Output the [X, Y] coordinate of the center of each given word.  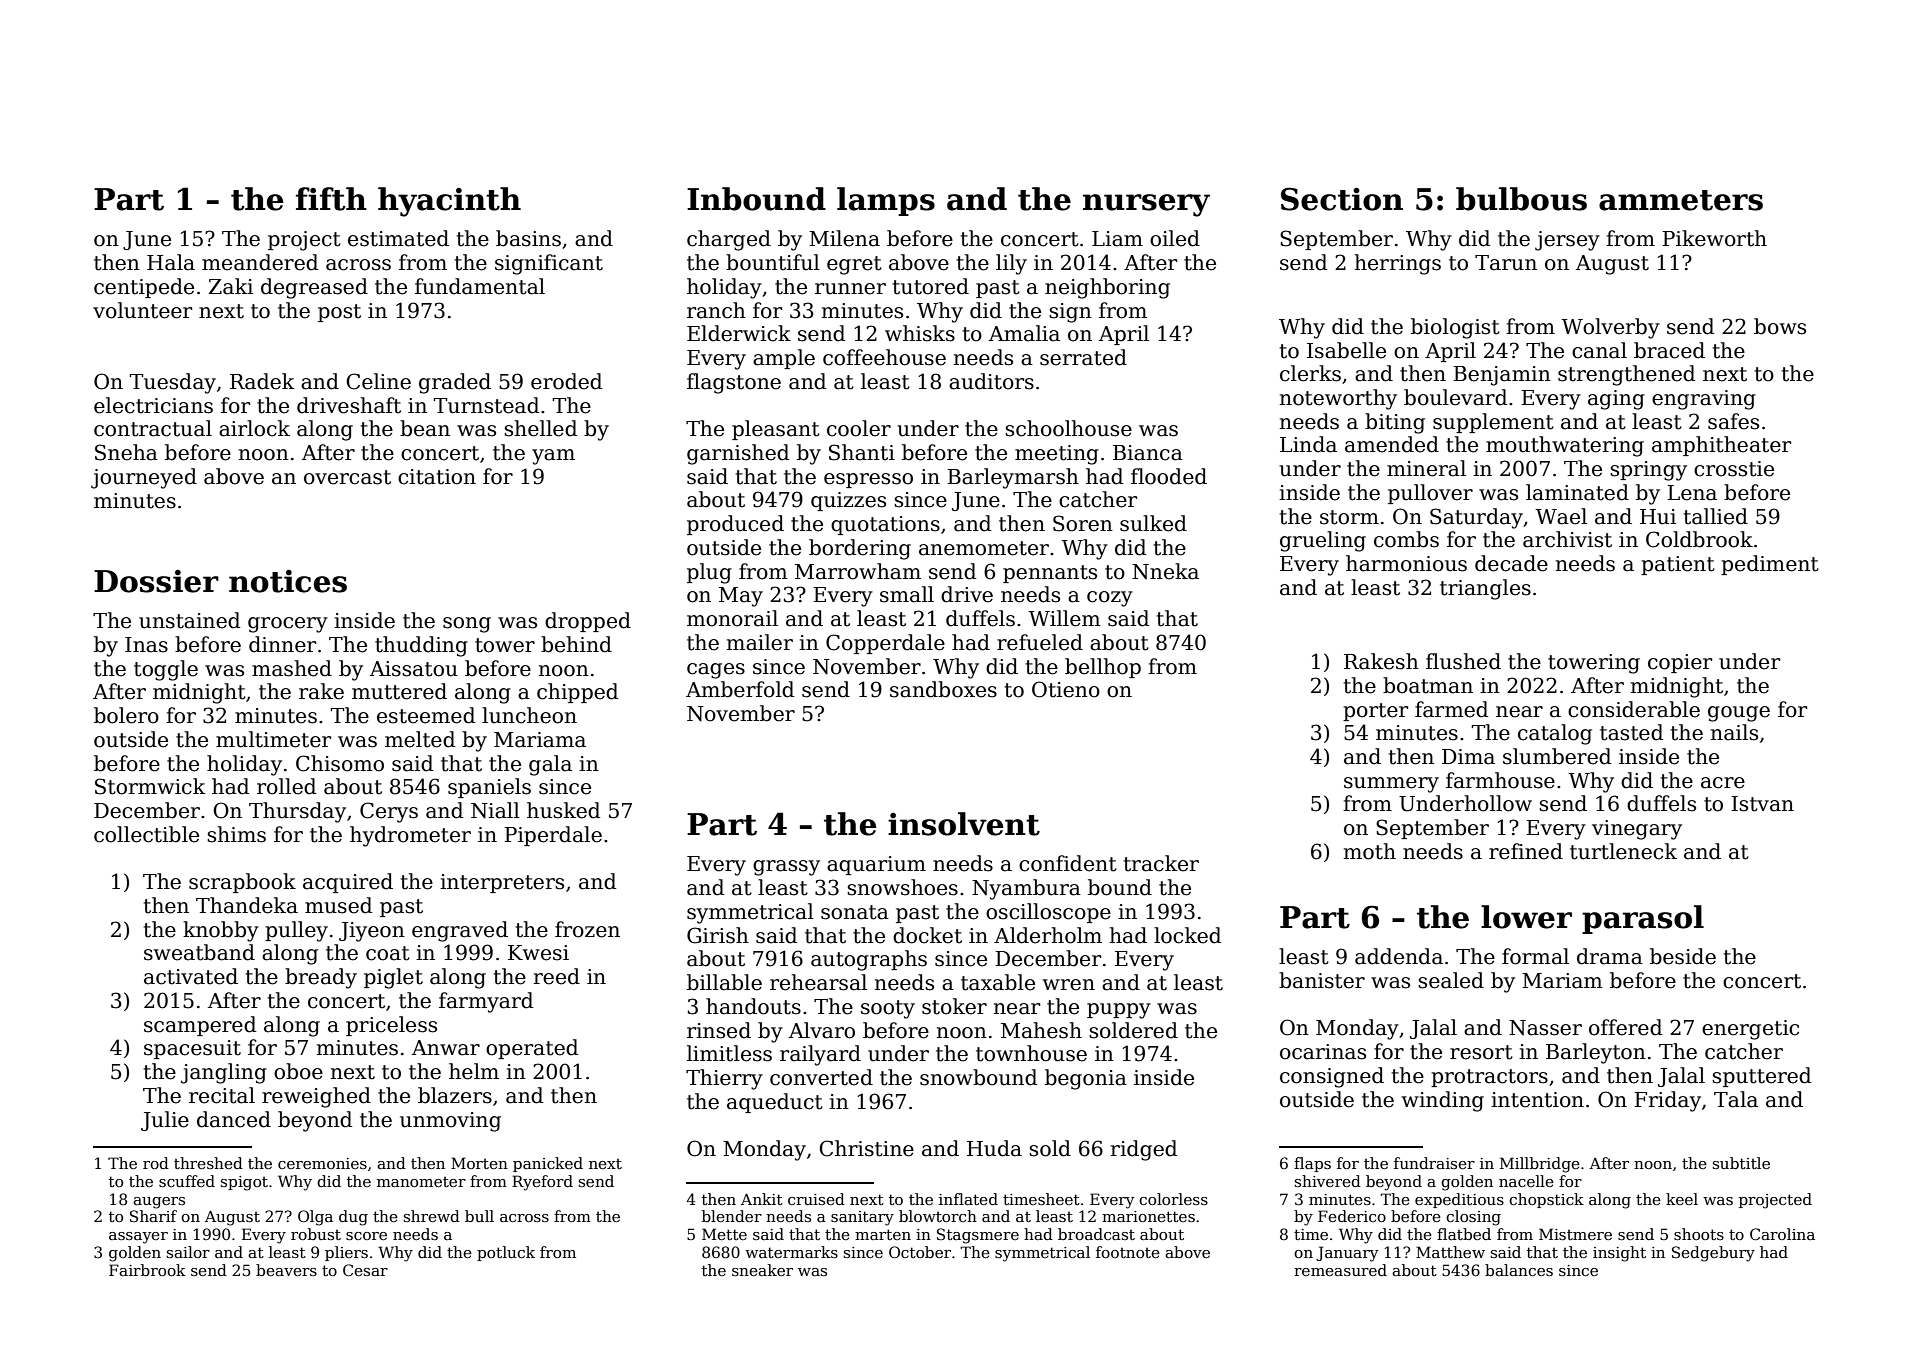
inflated [968, 1199]
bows [1780, 326]
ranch [716, 310]
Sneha [126, 452]
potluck [506, 1253]
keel [1682, 1199]
